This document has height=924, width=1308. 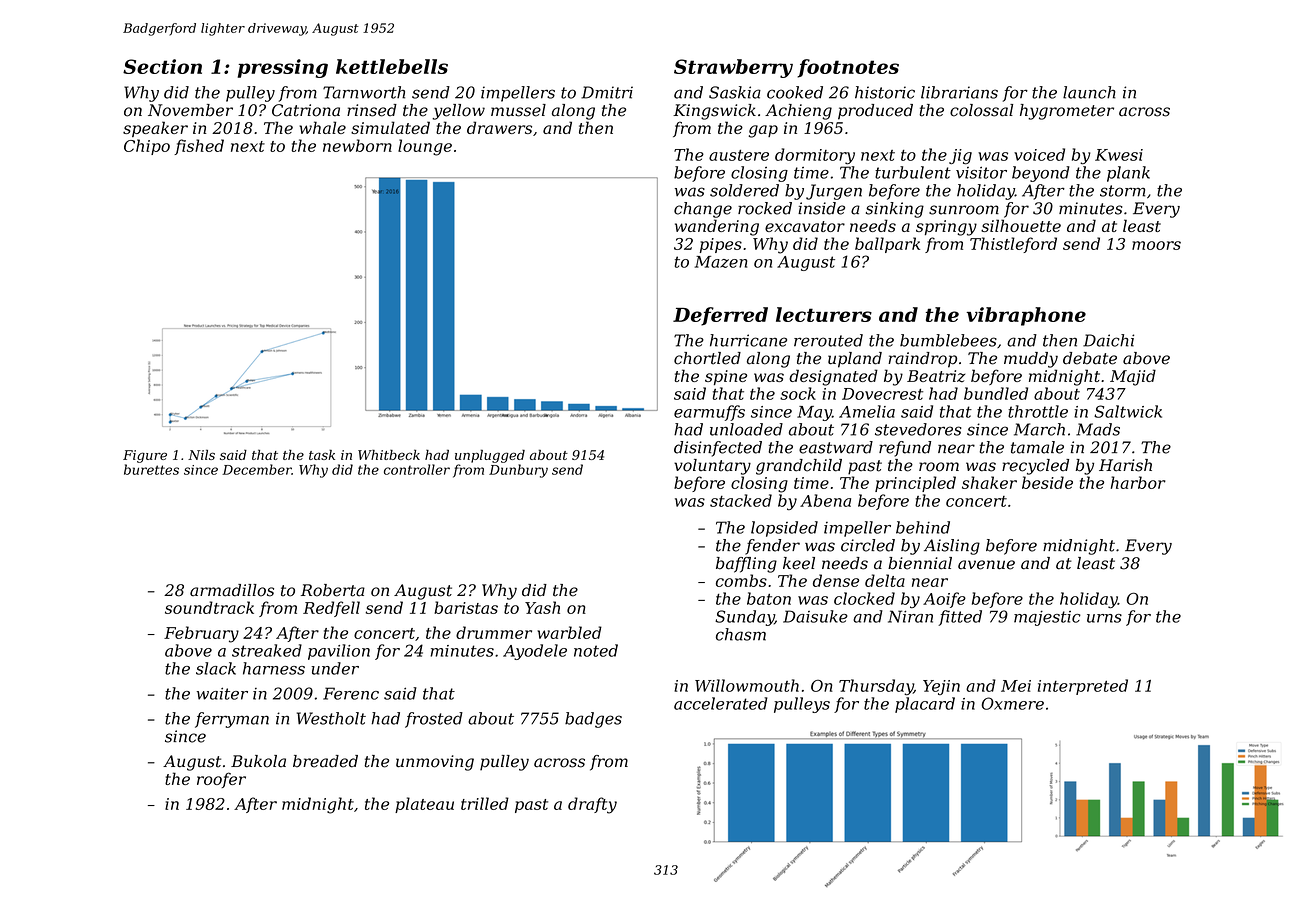 I want to click on historic, so click(x=885, y=92).
